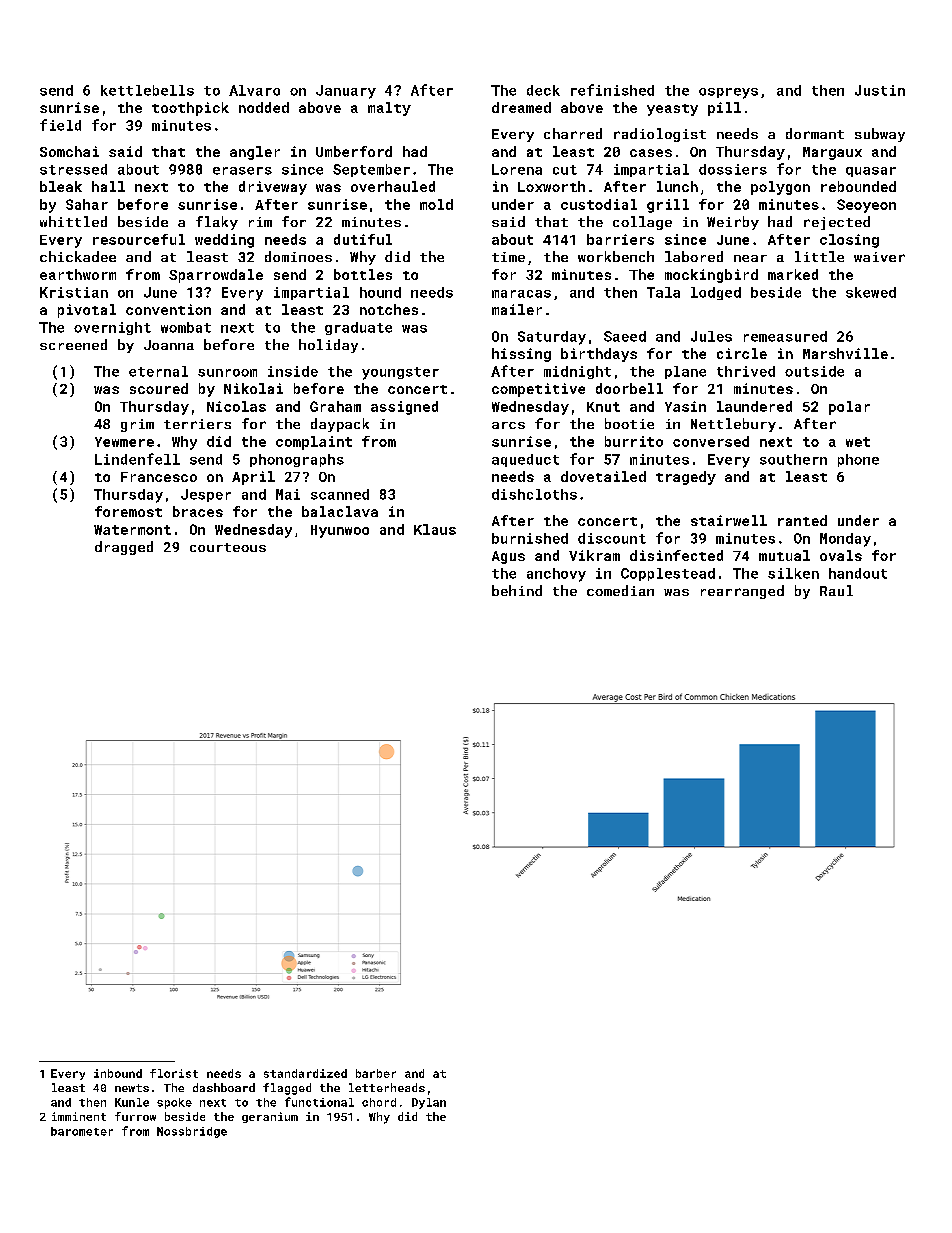 The image size is (952, 1233). Describe the element at coordinates (124, 548) in the image. I see `dragged` at that location.
